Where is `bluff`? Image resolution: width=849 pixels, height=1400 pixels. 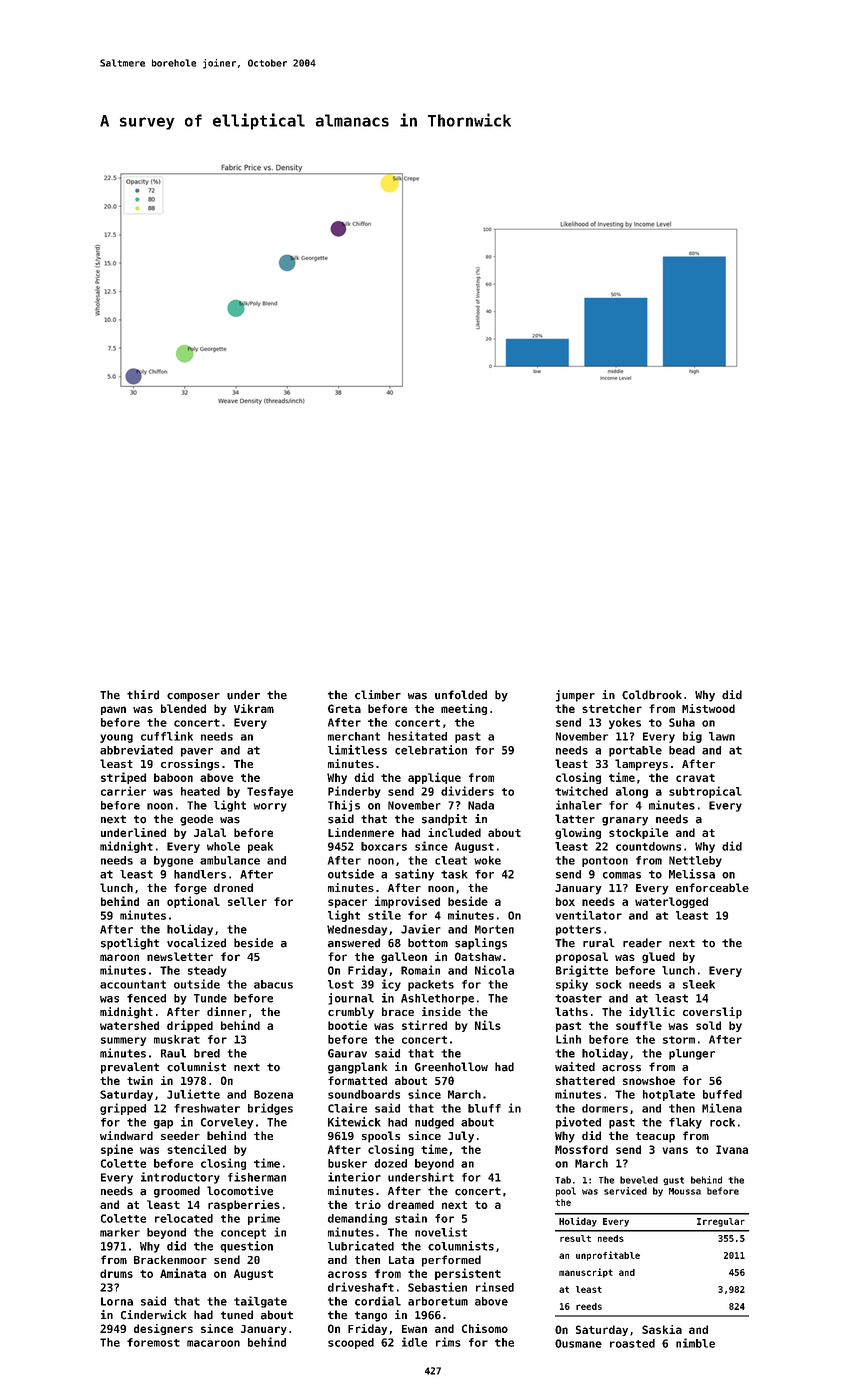 bluff is located at coordinates (484, 1108).
